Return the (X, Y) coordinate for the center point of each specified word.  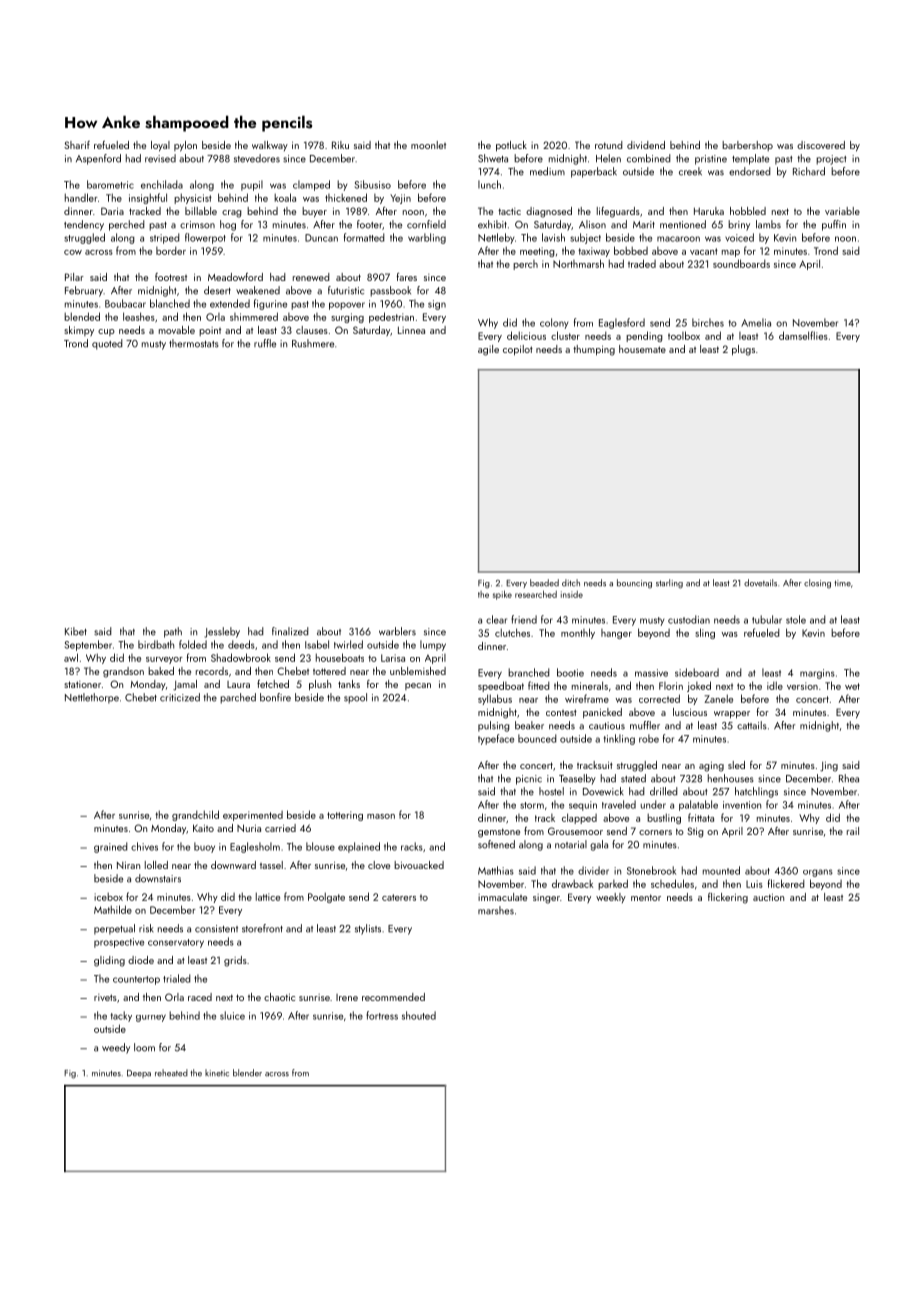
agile (488, 350)
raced (200, 997)
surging (347, 318)
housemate (642, 349)
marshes (496, 910)
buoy (204, 847)
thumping (594, 350)
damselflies (803, 335)
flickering (728, 898)
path (173, 632)
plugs (743, 350)
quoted (107, 344)
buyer (314, 212)
